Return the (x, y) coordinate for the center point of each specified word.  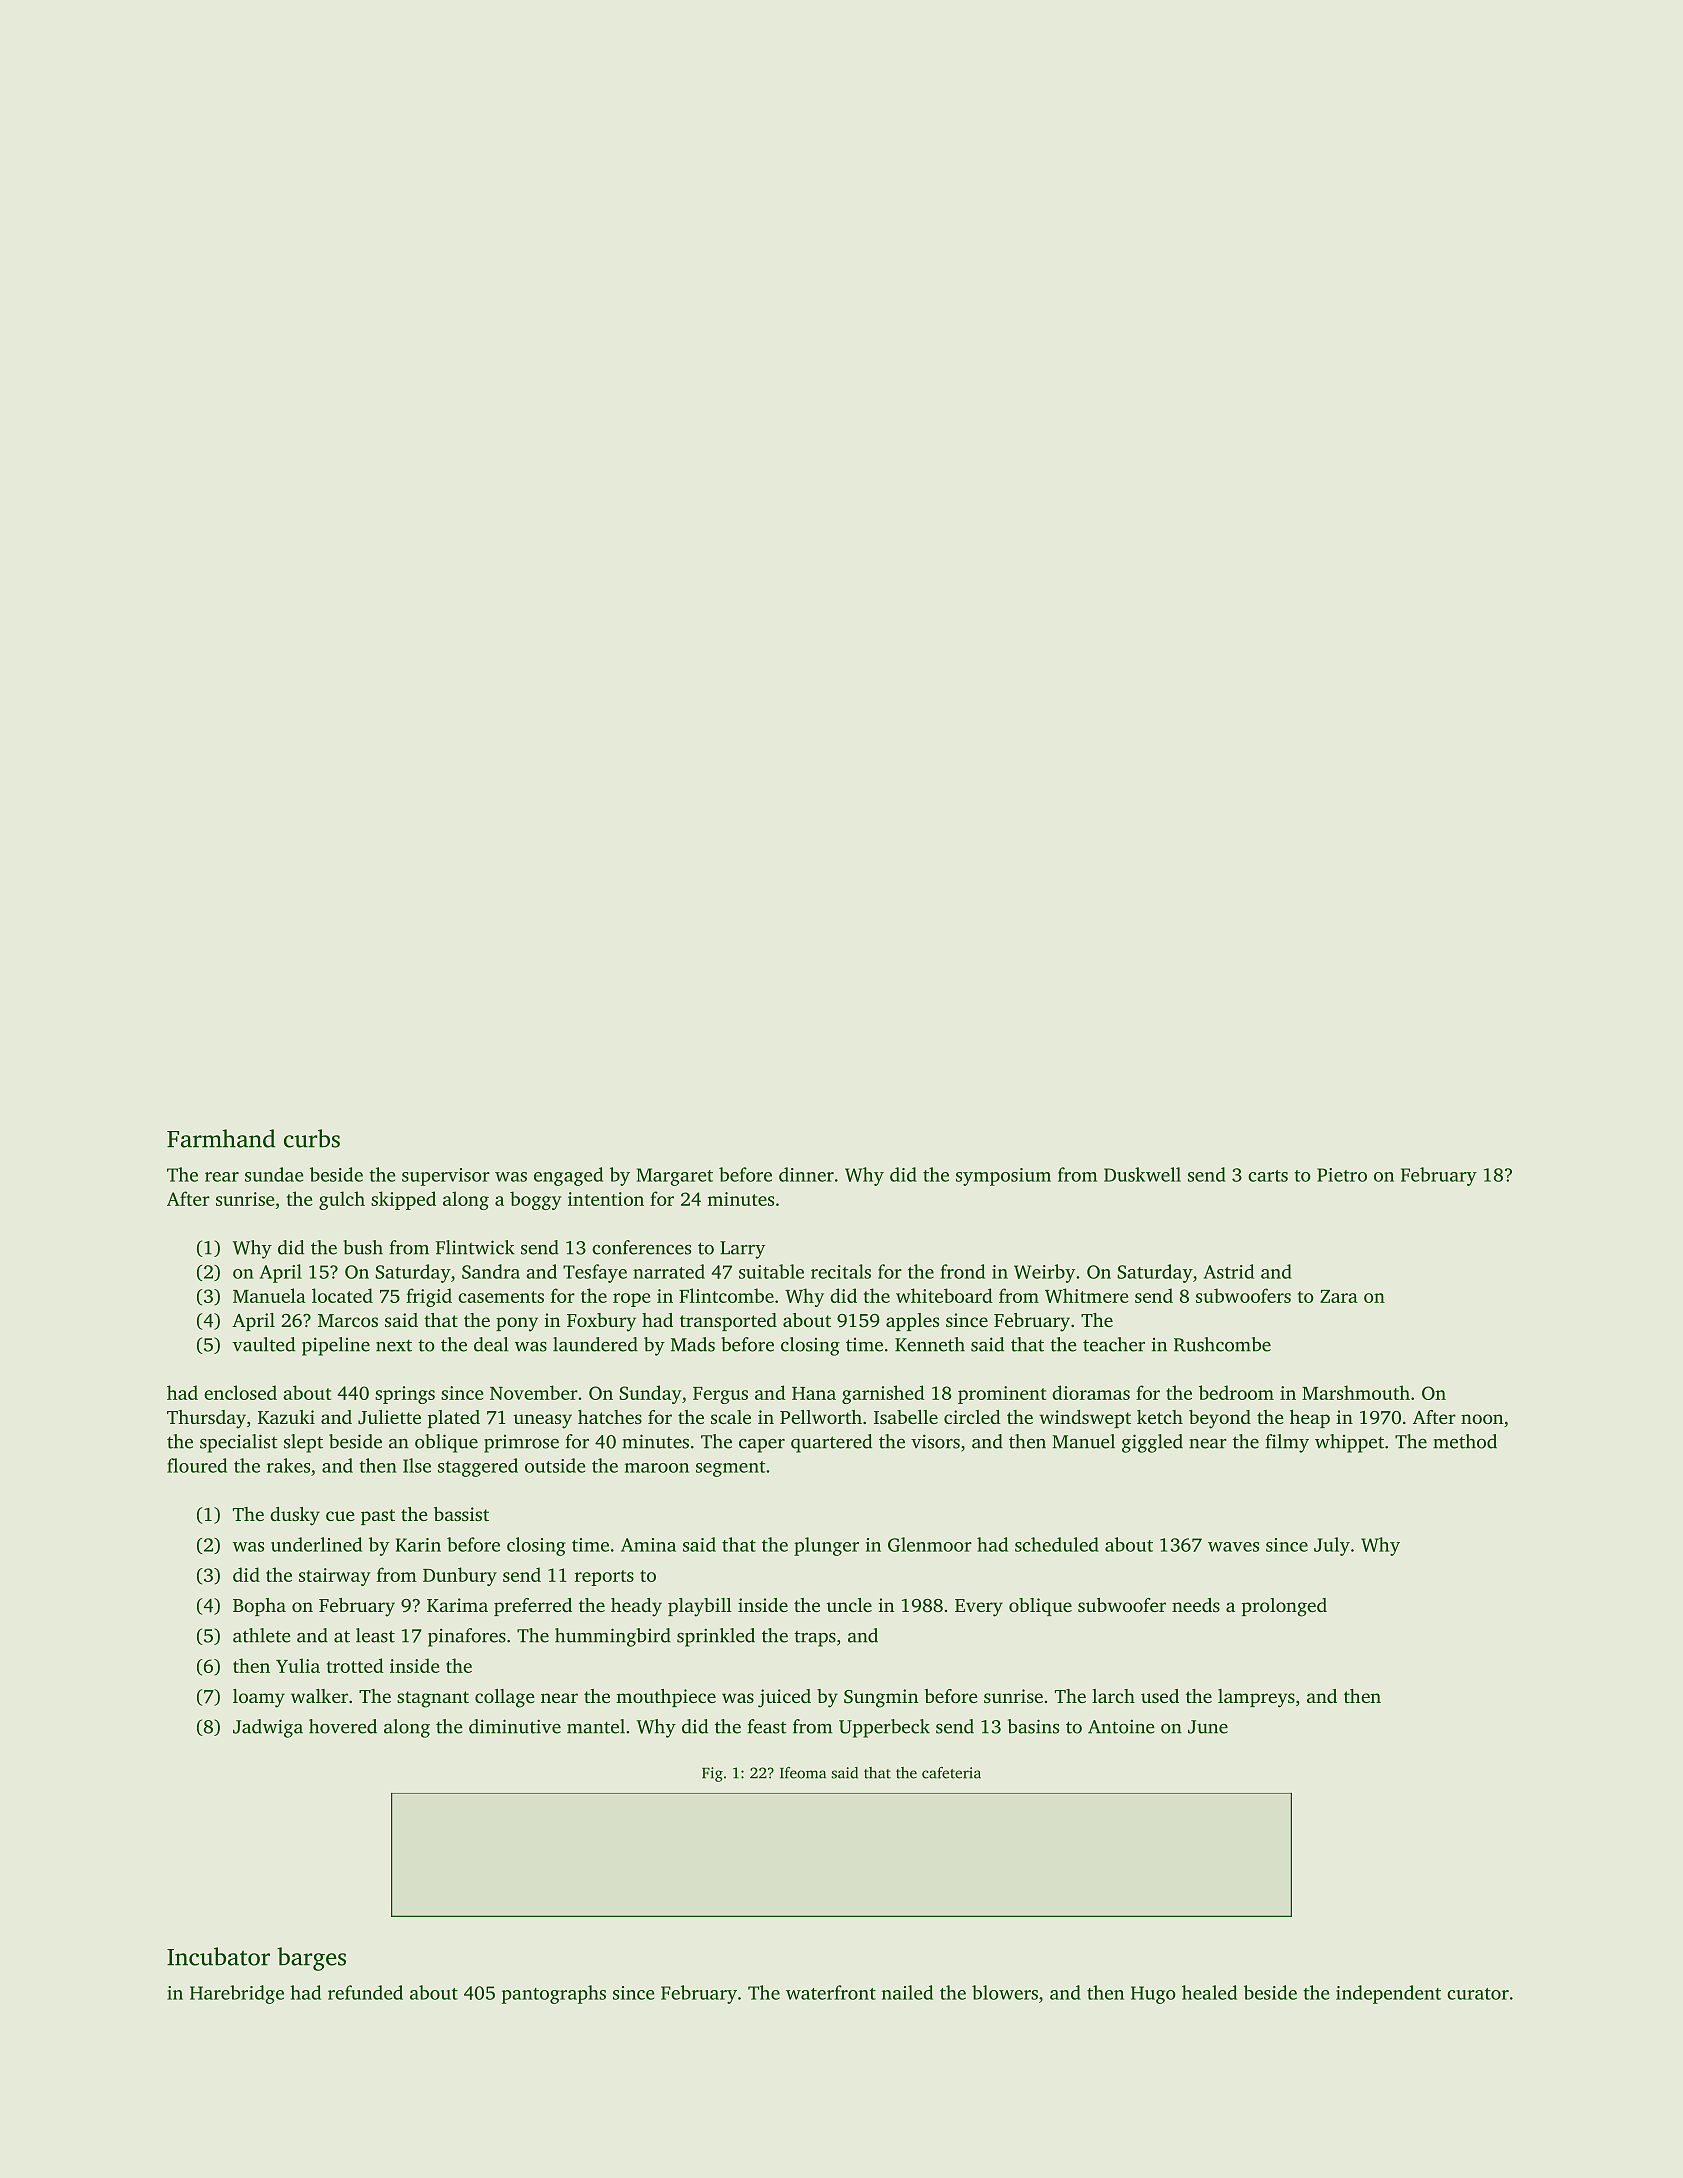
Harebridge (237, 1994)
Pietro (1342, 1175)
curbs (312, 1138)
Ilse (417, 1465)
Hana (814, 1393)
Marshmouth (1356, 1392)
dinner (806, 1174)
